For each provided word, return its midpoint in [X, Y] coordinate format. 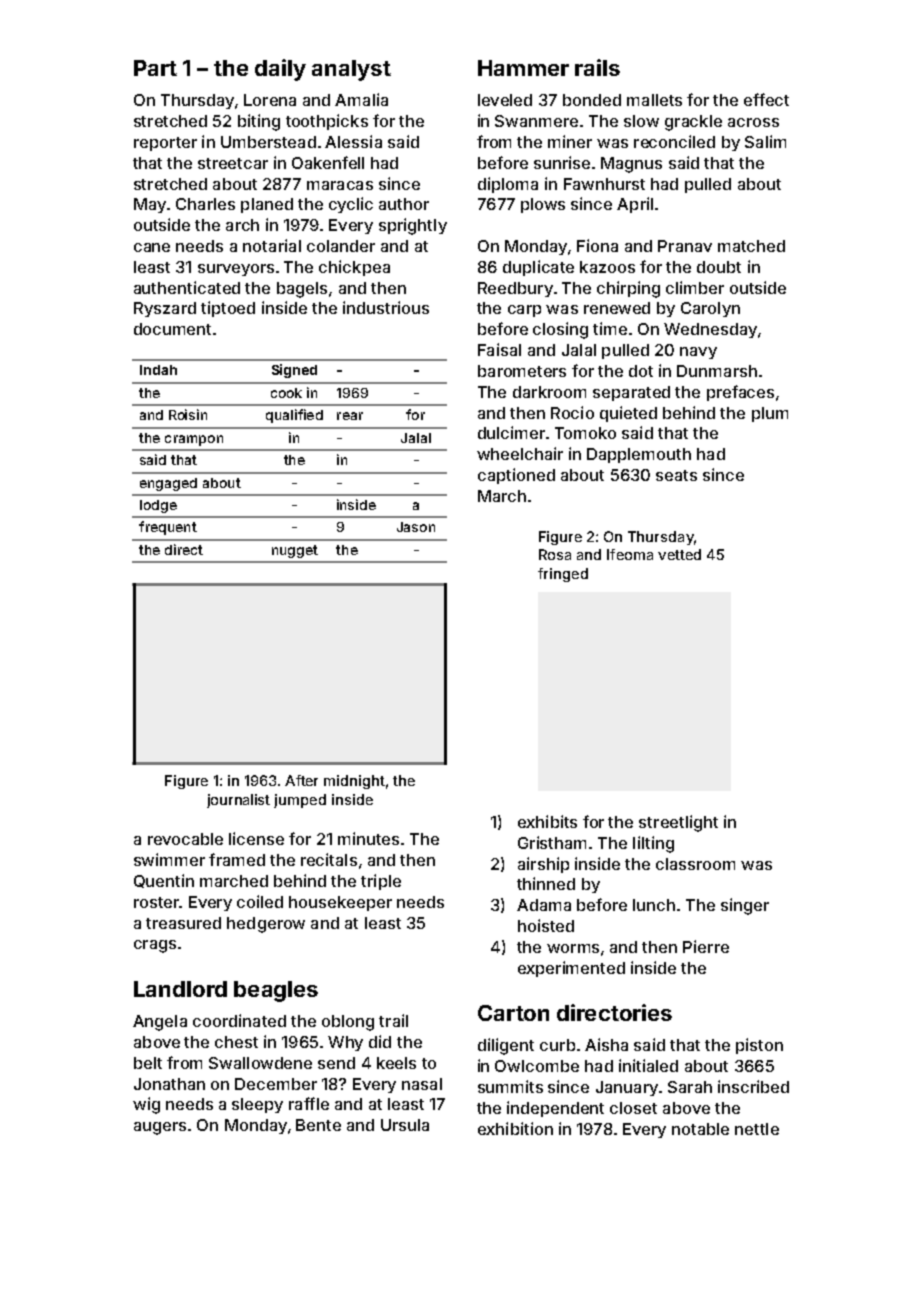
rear [350, 416]
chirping [628, 289]
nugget [295, 551]
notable [700, 1129]
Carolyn [710, 309]
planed [267, 205]
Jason [416, 527]
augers [160, 1128]
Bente [318, 1125]
